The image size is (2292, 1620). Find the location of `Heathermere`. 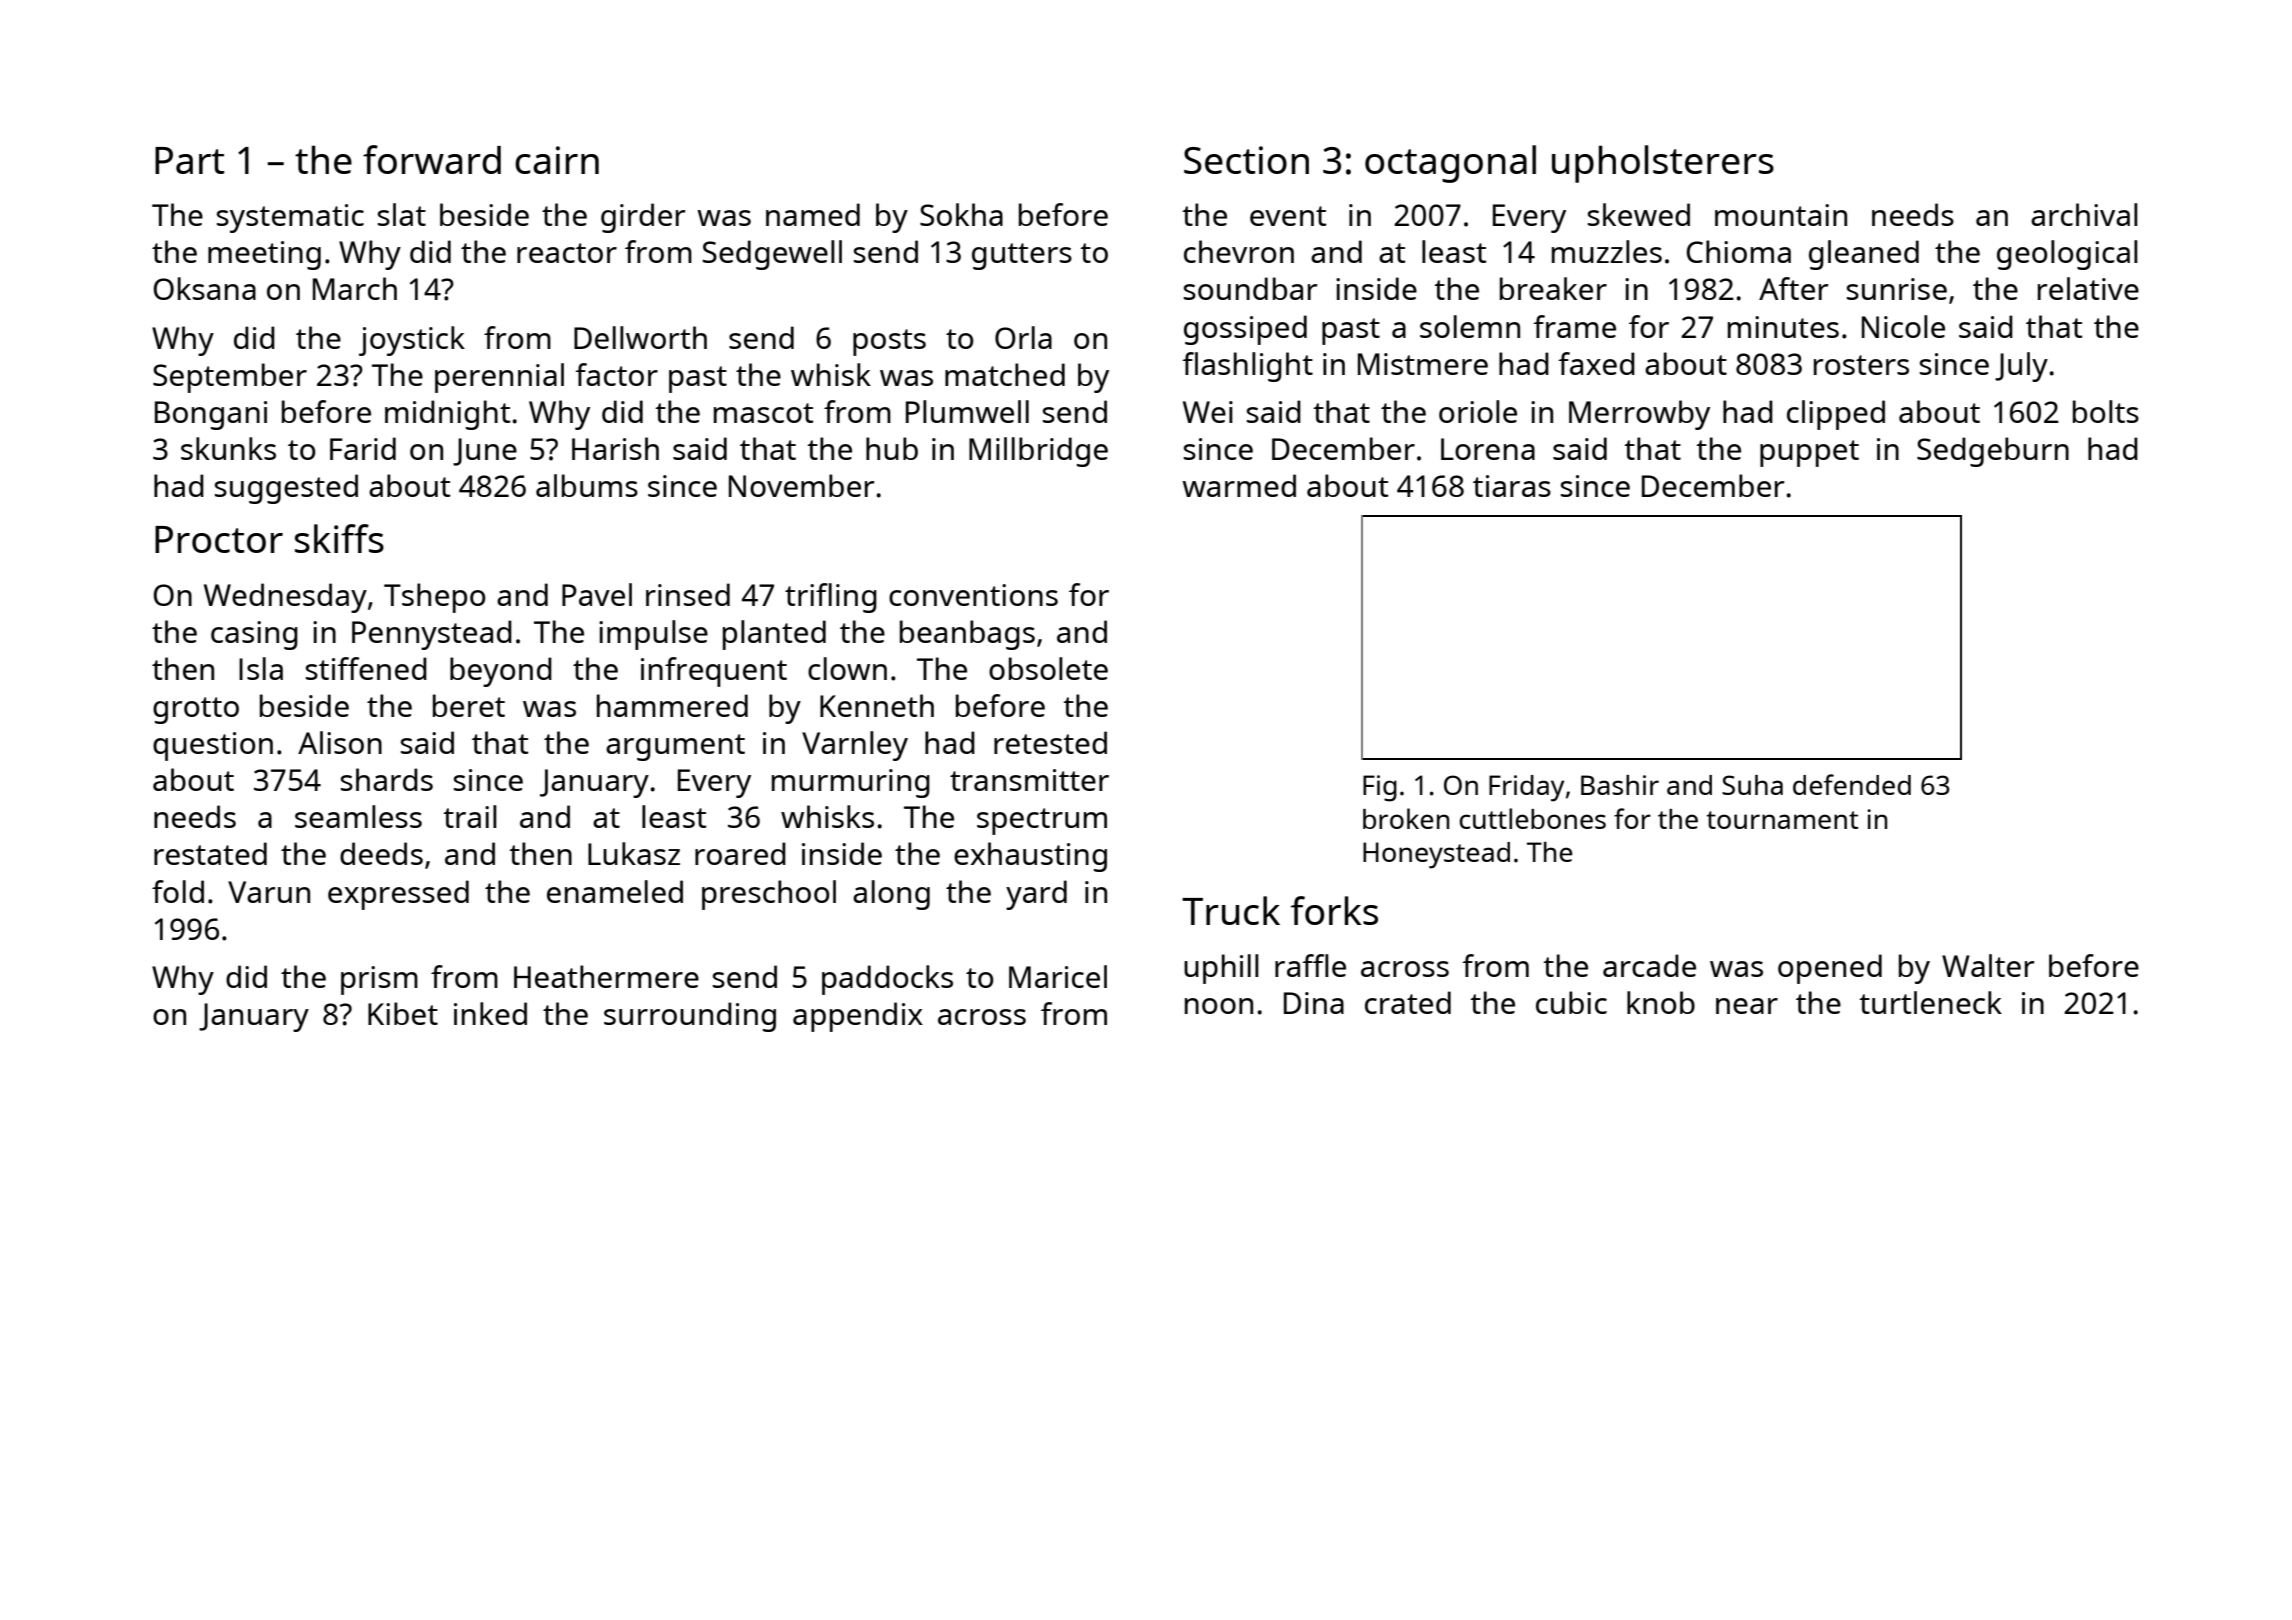

Heathermere is located at coordinates (606, 976).
